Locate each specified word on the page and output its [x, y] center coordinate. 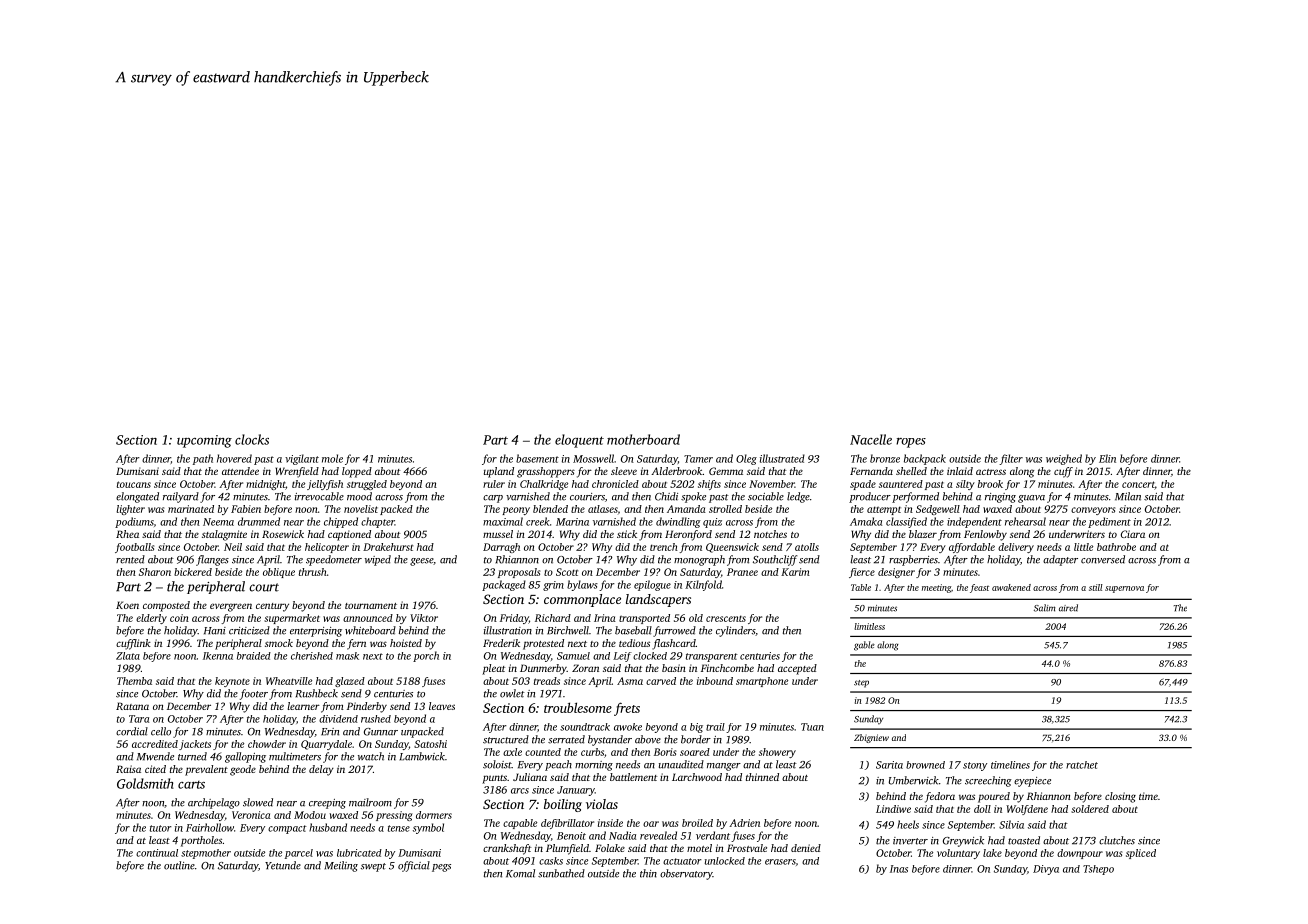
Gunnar [381, 732]
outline [179, 865]
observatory [686, 874]
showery [777, 753]
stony [975, 766]
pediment [1109, 522]
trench [664, 547]
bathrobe [1116, 547]
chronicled [615, 484]
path [203, 459]
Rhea [127, 534]
